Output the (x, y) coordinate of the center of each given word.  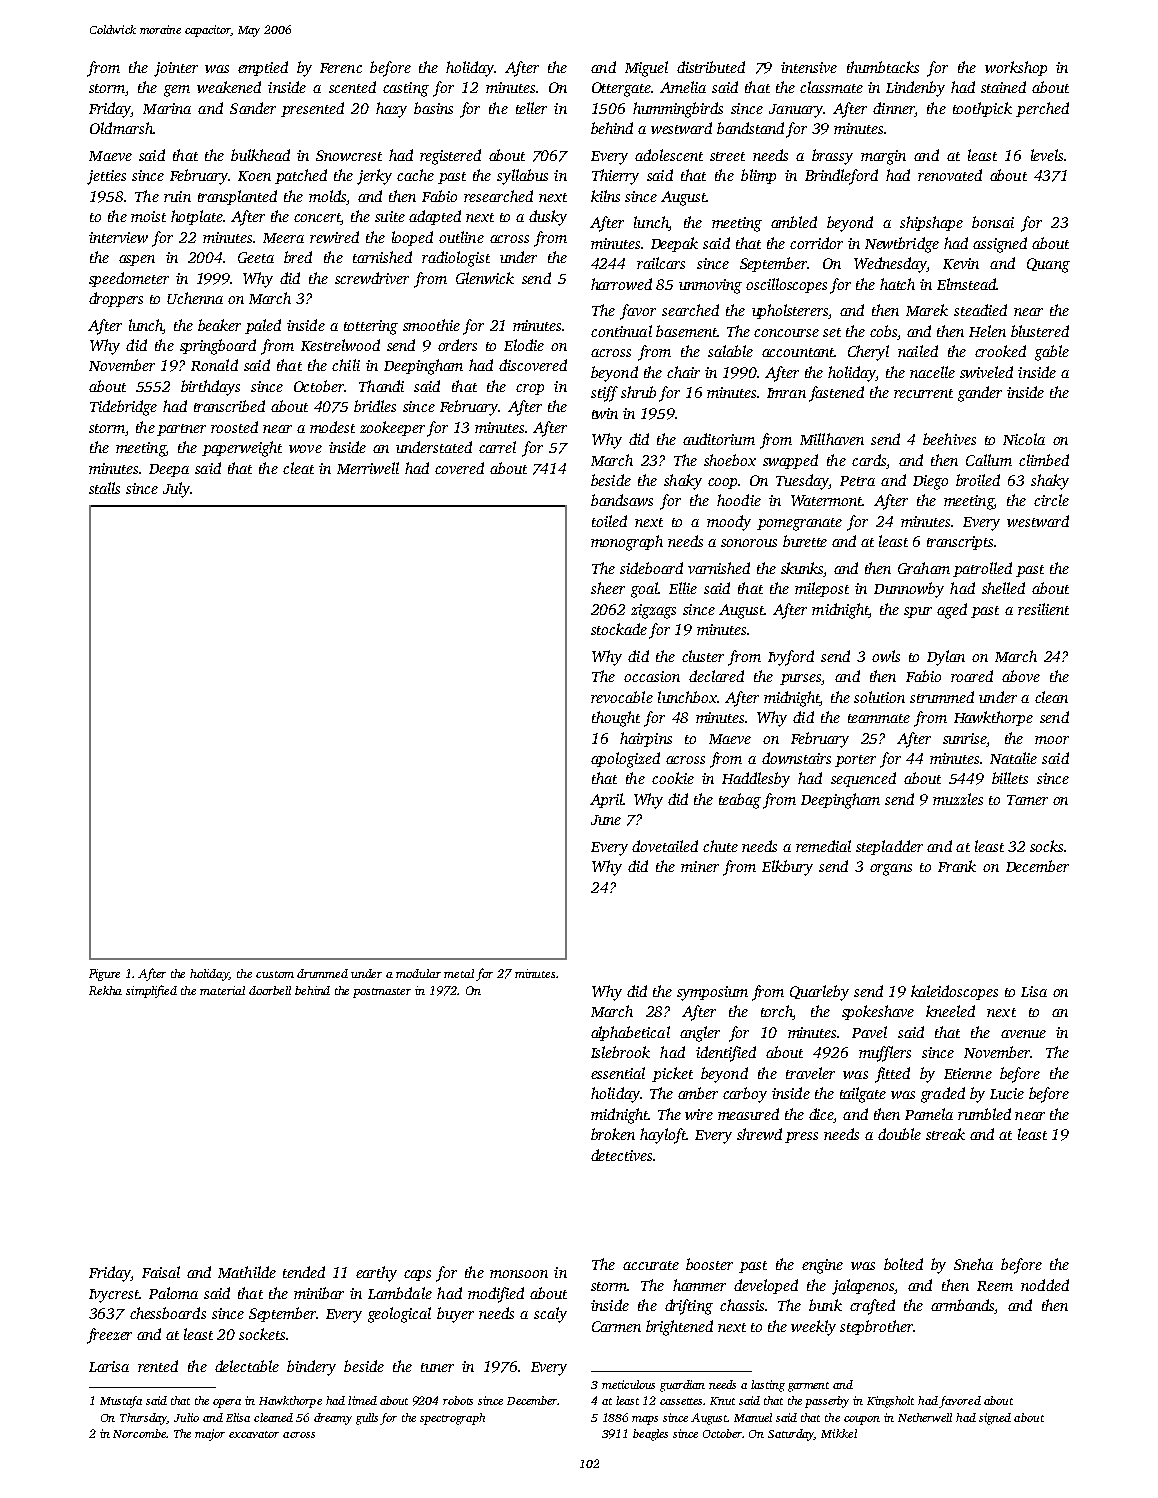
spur (918, 612)
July (177, 490)
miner (700, 866)
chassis (742, 1305)
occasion (652, 676)
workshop (1016, 68)
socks (1046, 846)
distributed (711, 67)
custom (275, 974)
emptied (263, 68)
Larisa (109, 1366)
